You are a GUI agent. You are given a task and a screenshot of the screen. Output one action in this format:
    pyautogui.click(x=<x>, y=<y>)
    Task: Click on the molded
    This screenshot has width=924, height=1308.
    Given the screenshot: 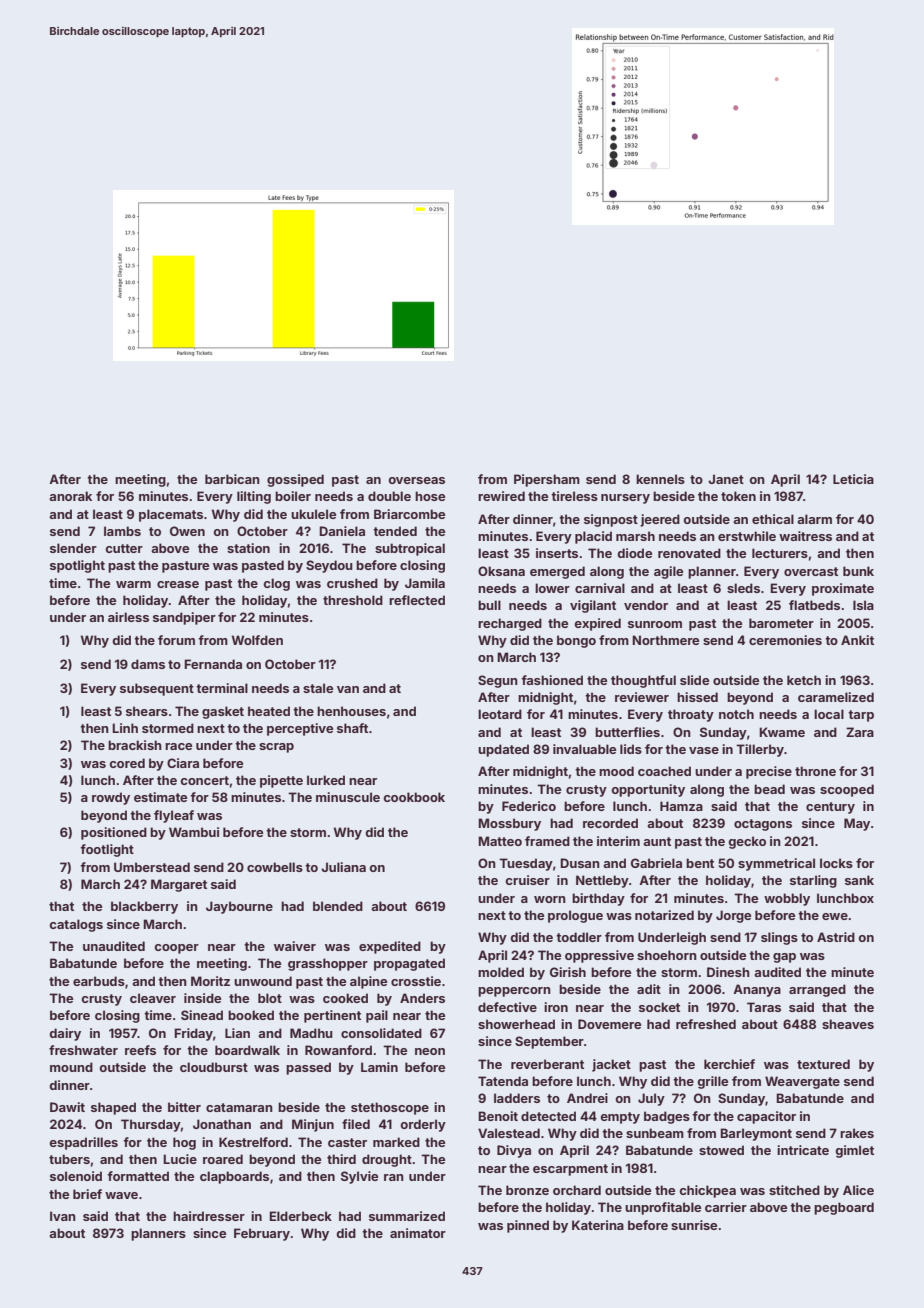 What is the action you would take?
    pyautogui.click(x=501, y=972)
